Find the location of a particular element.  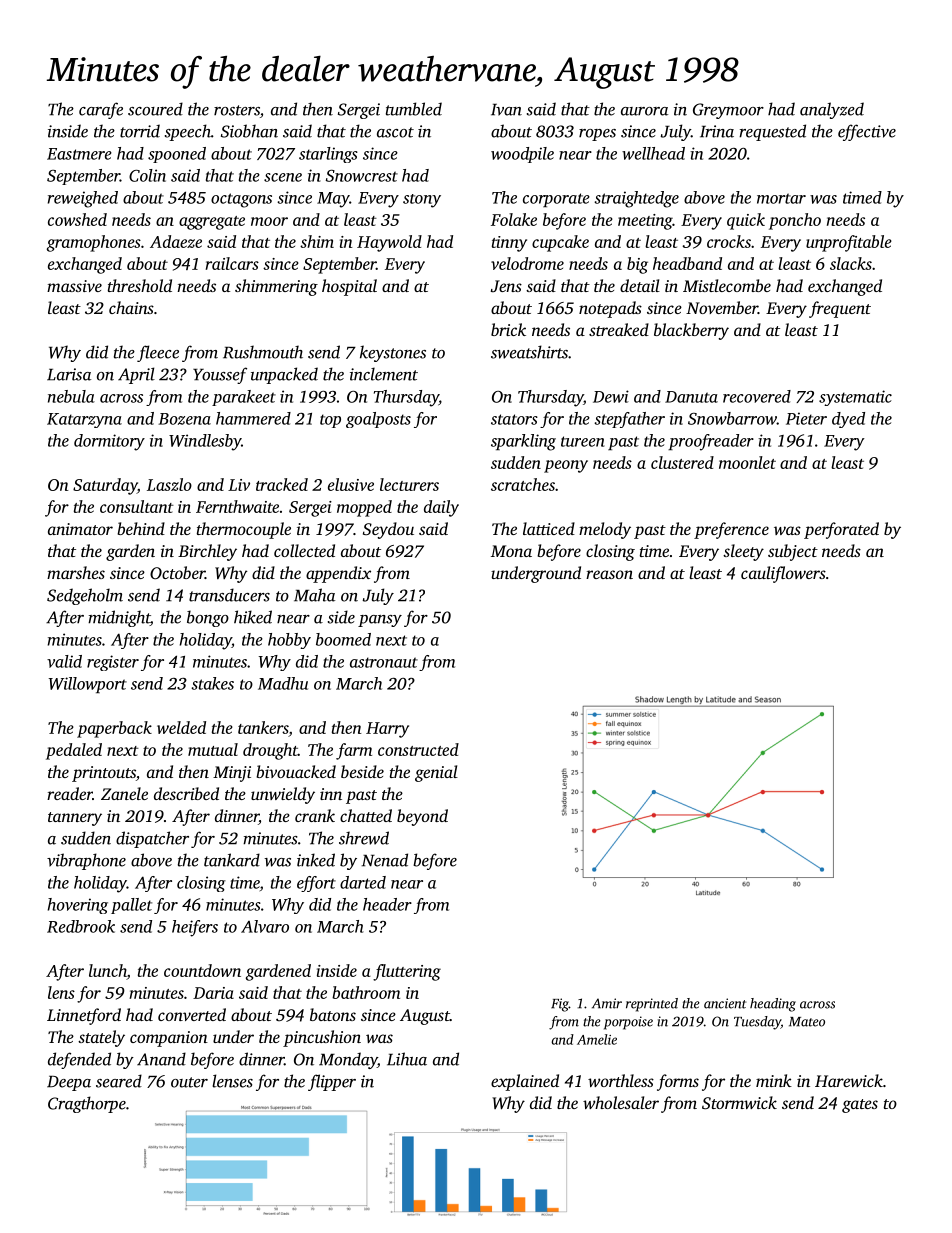

effective is located at coordinates (867, 132).
